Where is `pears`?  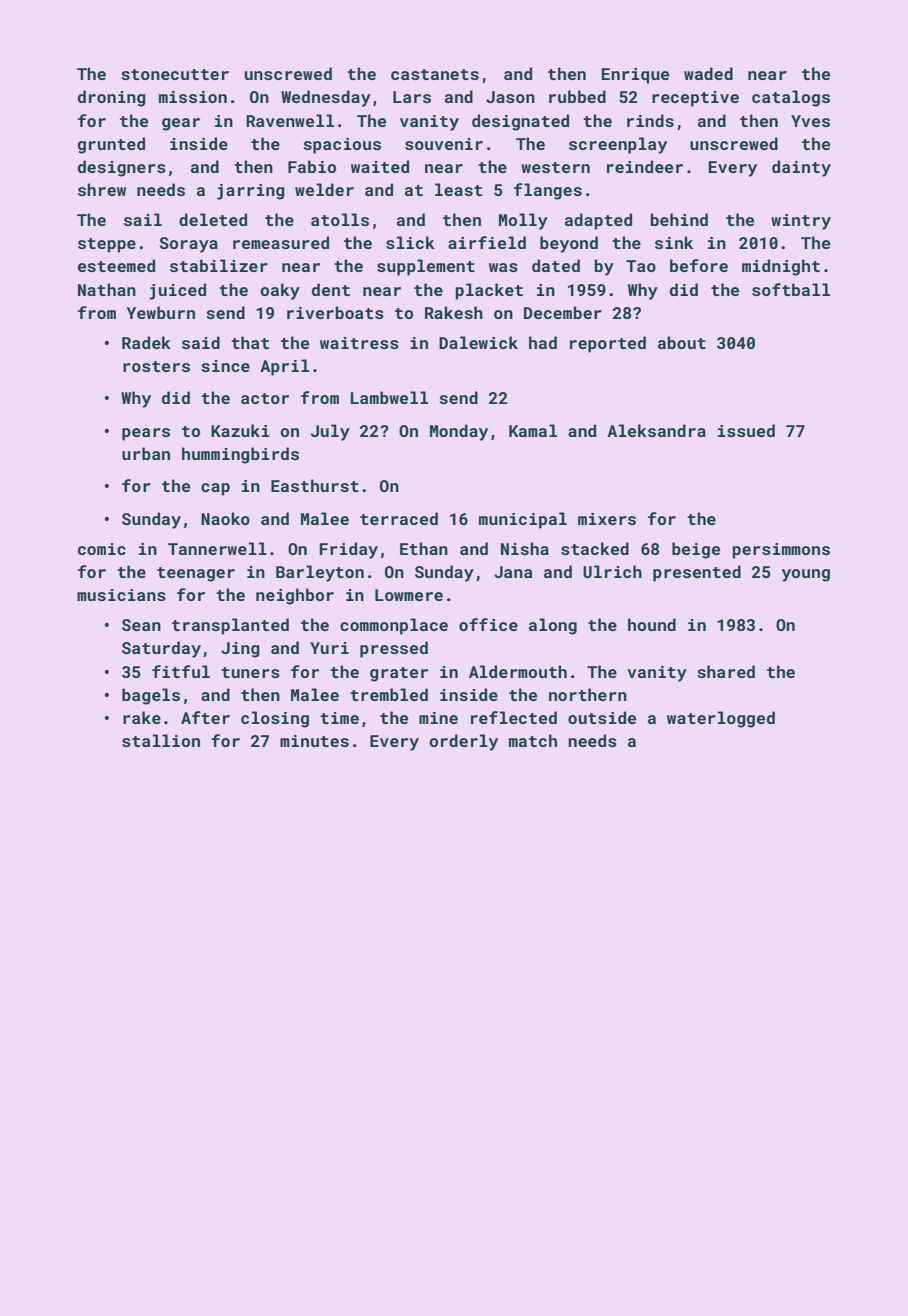
pears is located at coordinates (146, 434).
